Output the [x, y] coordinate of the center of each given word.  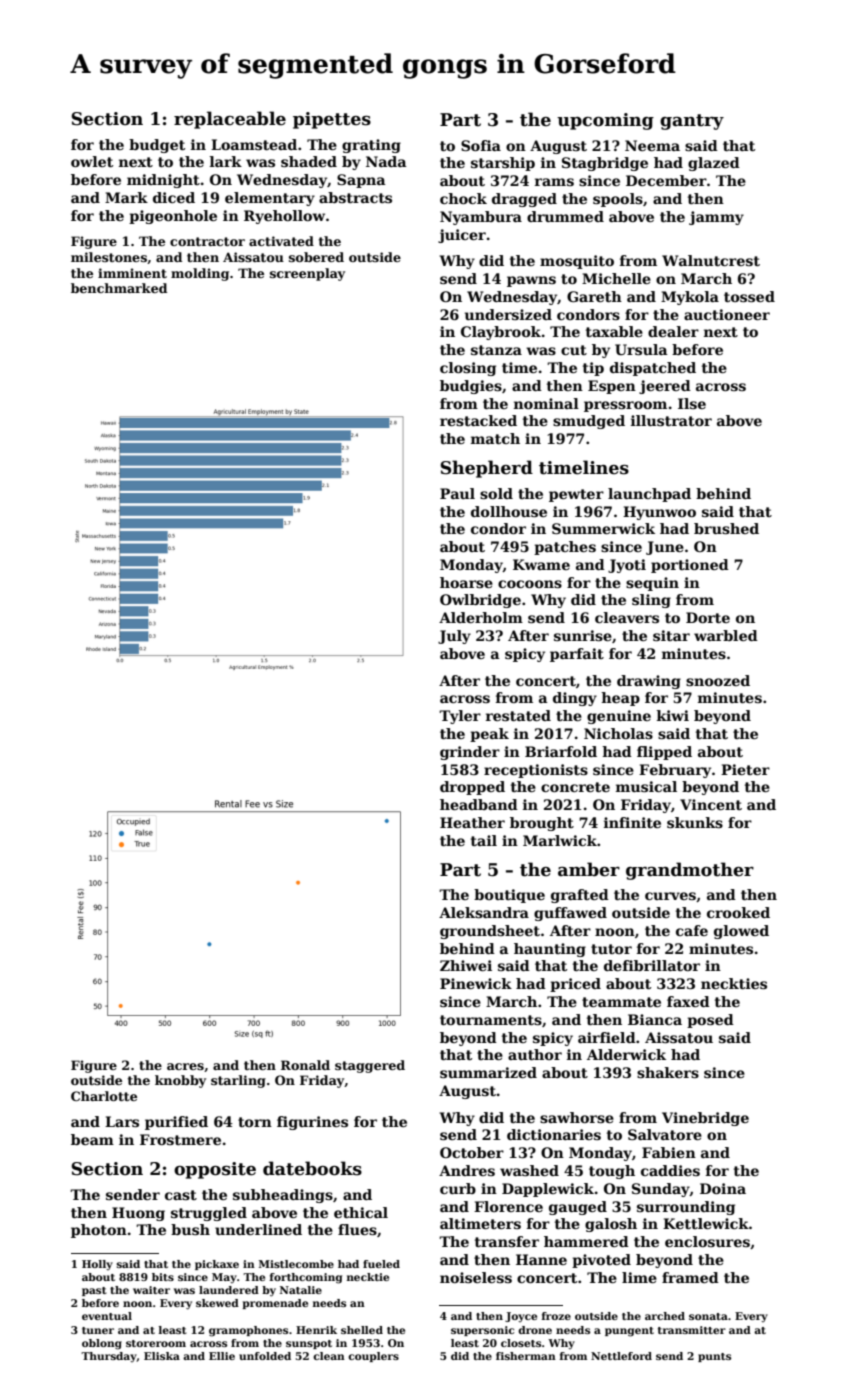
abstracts [355, 197]
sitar [671, 635]
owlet [92, 161]
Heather [472, 822]
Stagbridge [605, 164]
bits [163, 1277]
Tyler [460, 717]
